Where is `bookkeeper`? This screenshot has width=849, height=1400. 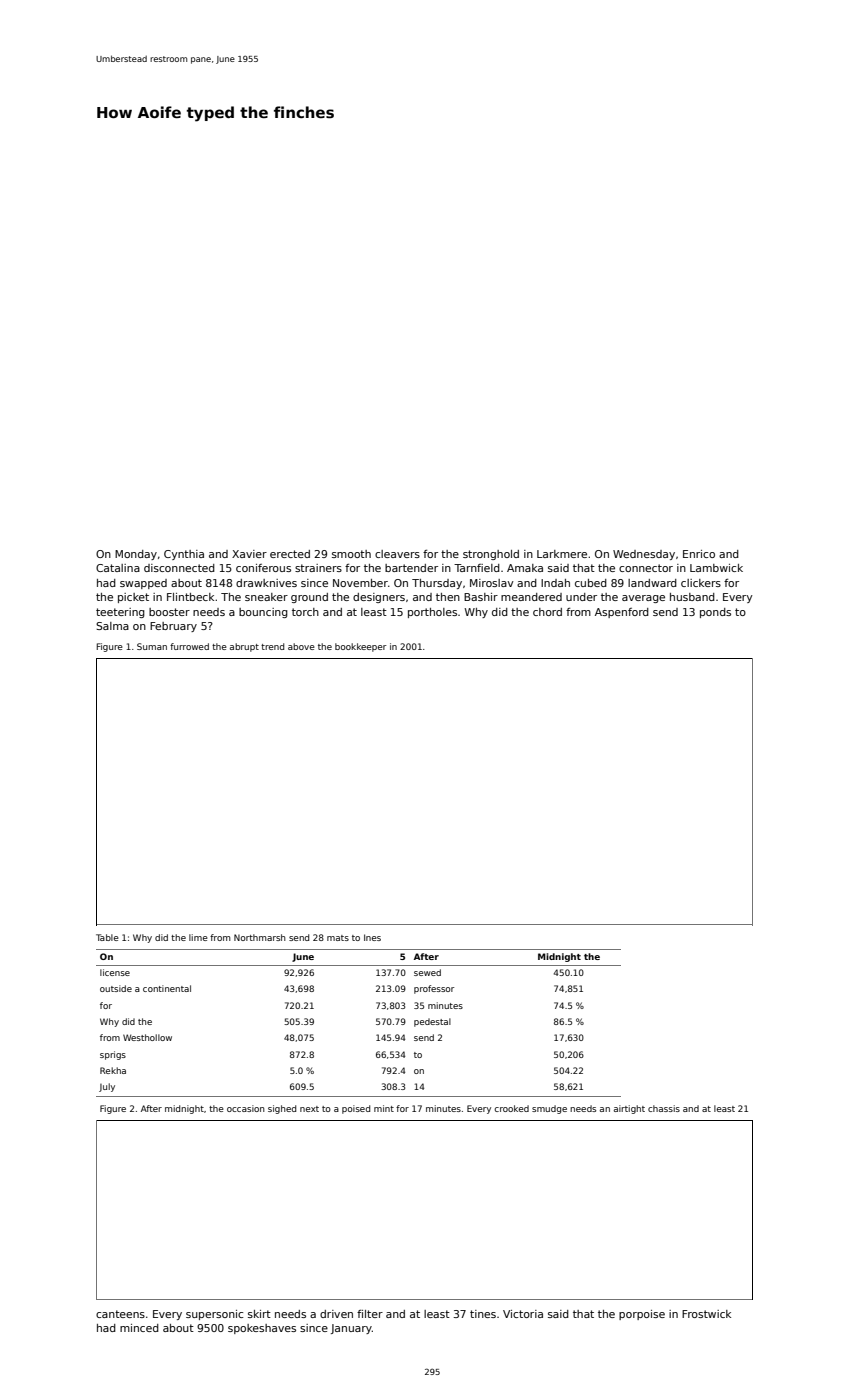
bookkeeper is located at coordinates (361, 647).
